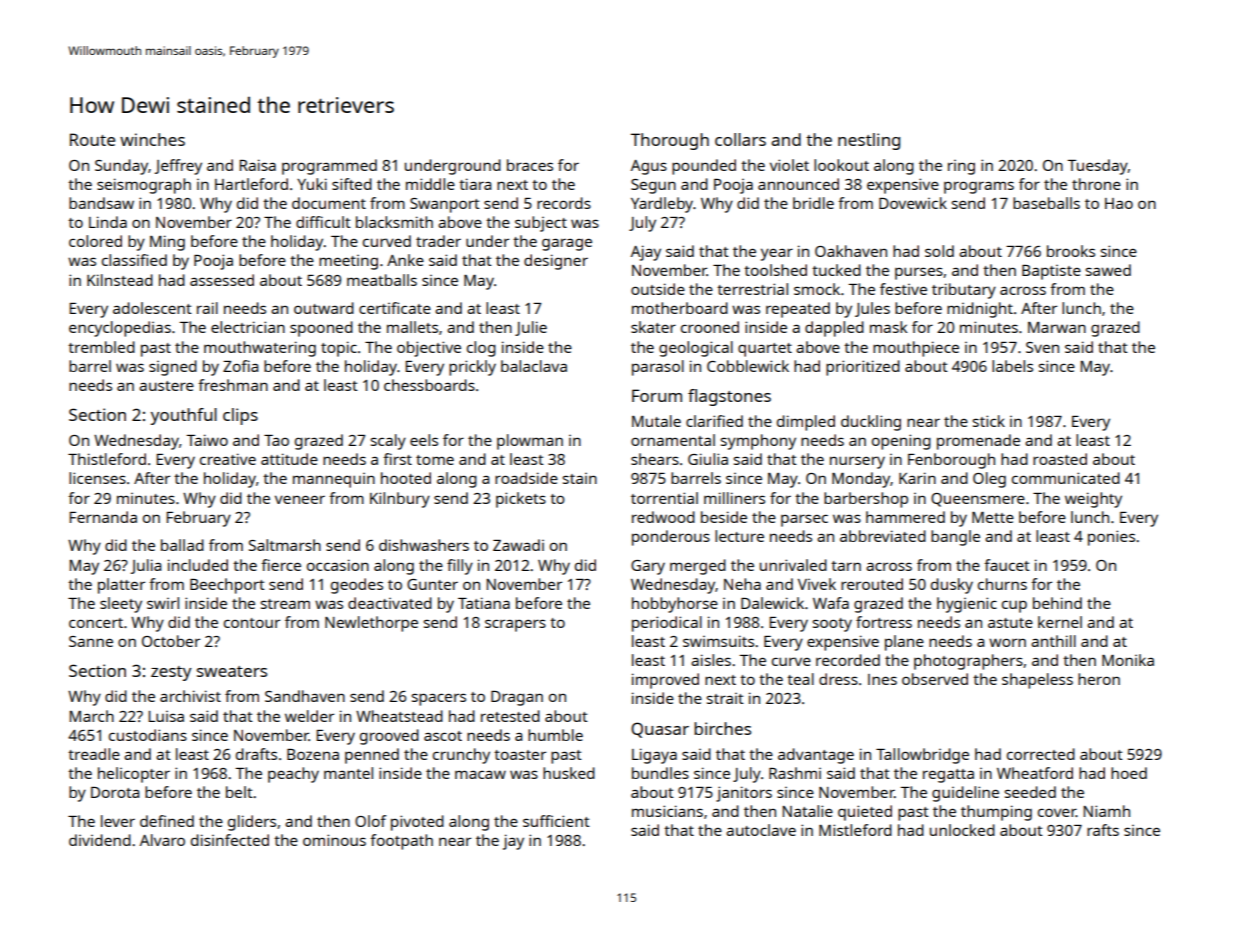 The height and width of the document is (952, 1233). What do you see at coordinates (518, 545) in the document?
I see `Zawadi` at bounding box center [518, 545].
